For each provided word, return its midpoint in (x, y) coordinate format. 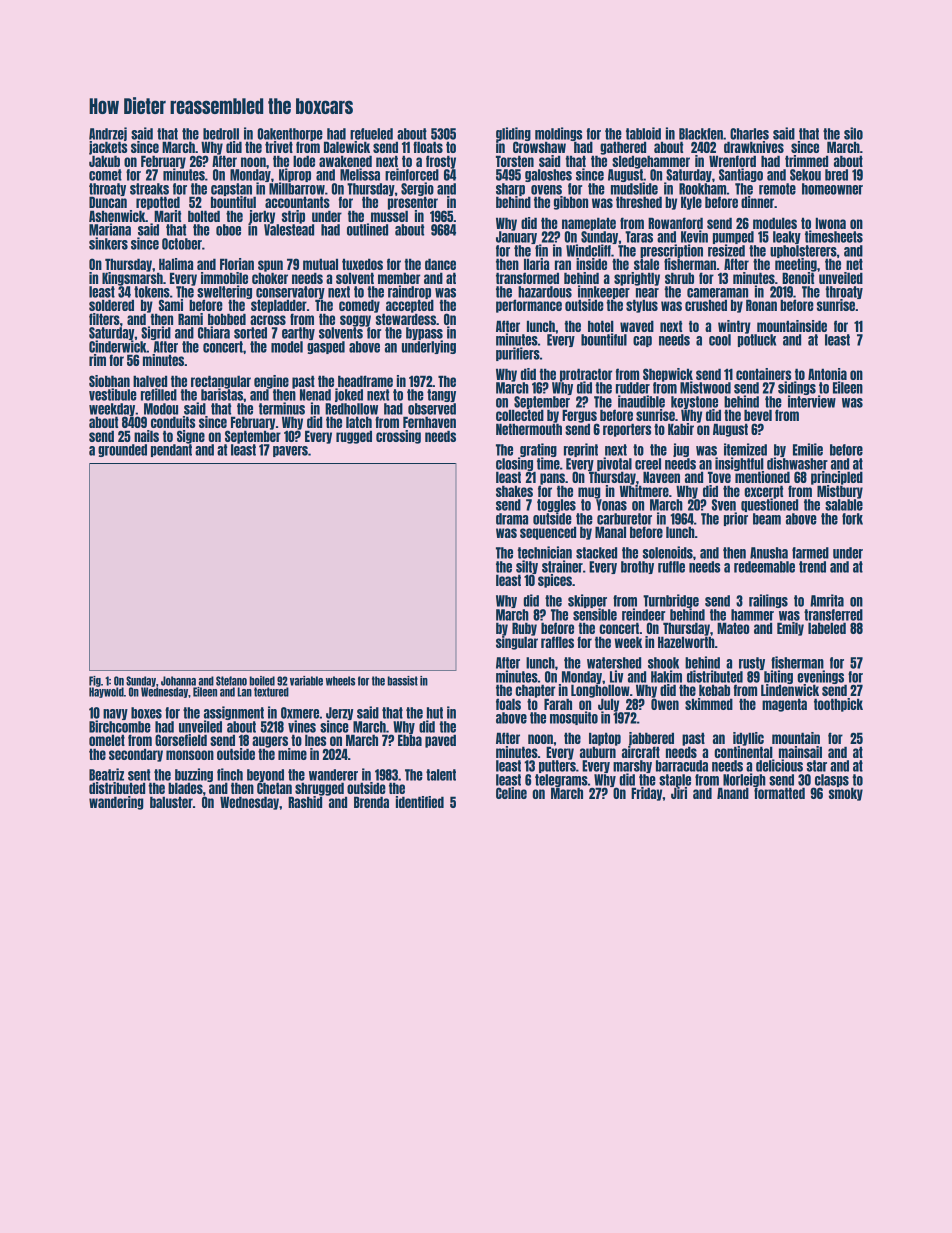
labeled (827, 628)
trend (812, 567)
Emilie (808, 449)
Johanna (178, 681)
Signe (191, 437)
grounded (122, 450)
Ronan (761, 305)
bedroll (221, 134)
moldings (558, 134)
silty (527, 567)
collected (520, 415)
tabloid (643, 133)
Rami (190, 319)
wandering (116, 803)
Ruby (524, 629)
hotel (601, 326)
